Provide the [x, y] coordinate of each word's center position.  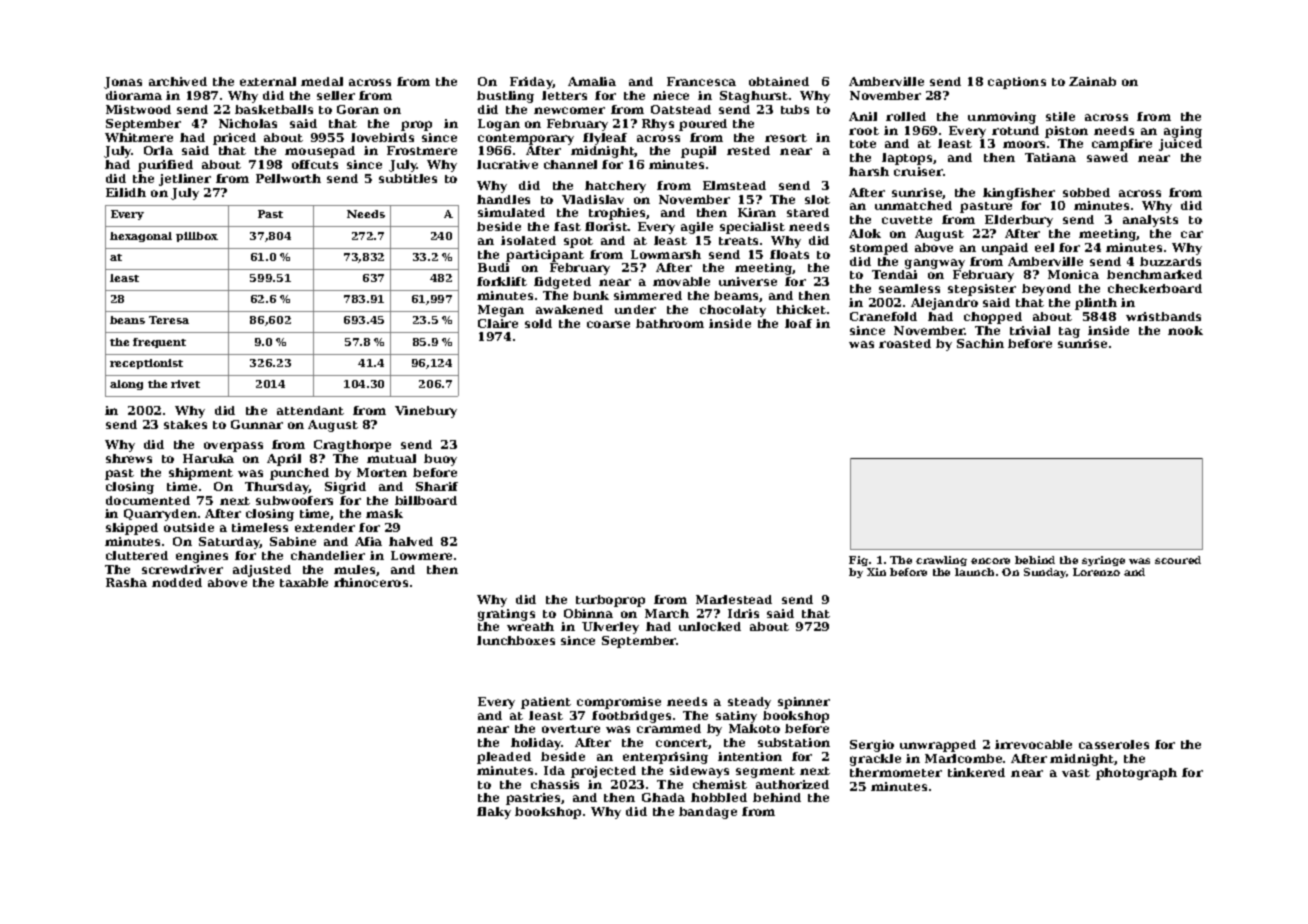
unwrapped [938, 746]
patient [546, 703]
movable [681, 281]
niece [671, 95]
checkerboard [1155, 288]
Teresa [169, 320]
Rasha [126, 582]
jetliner [185, 180]
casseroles [1114, 744]
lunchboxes [516, 640]
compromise [619, 703]
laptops [907, 159]
